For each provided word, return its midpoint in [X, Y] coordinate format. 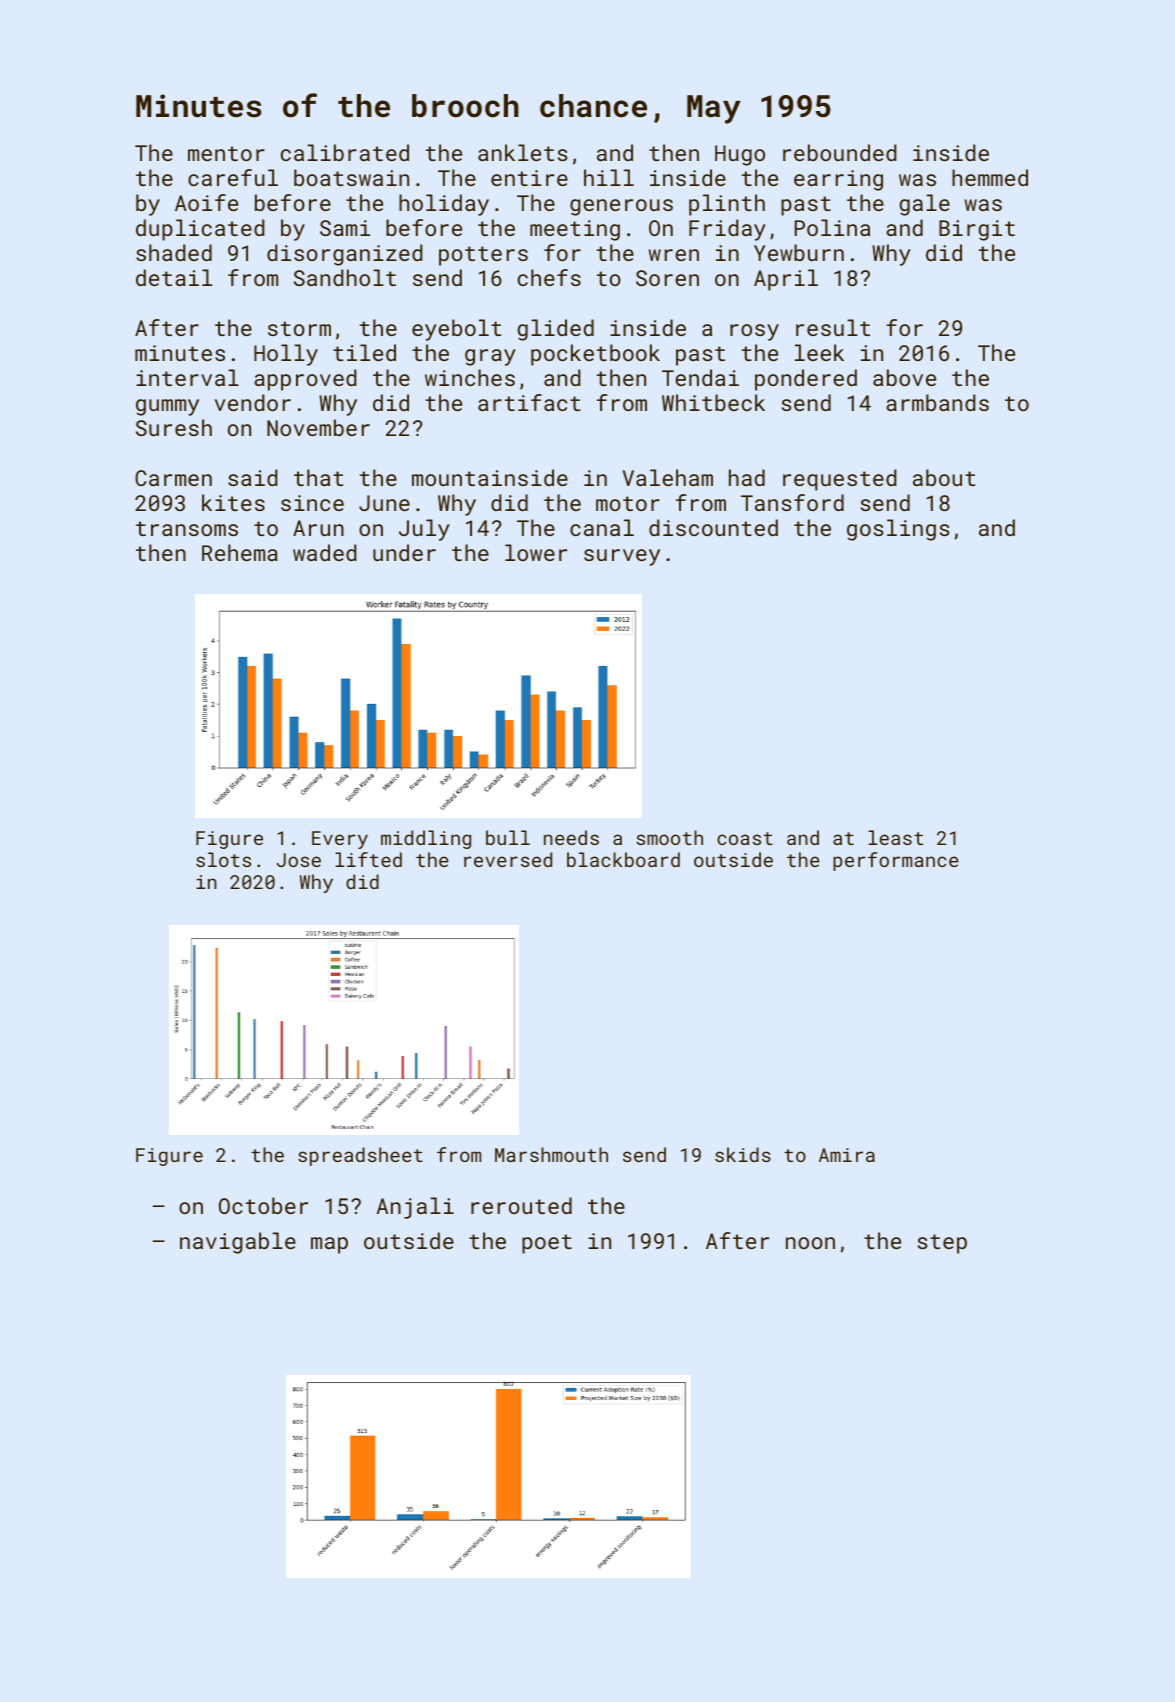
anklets [523, 152]
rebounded [840, 152]
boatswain [351, 177]
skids [743, 1154]
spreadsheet [360, 1156]
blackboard [623, 859]
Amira [847, 1155]
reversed [508, 859]
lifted [368, 859]
